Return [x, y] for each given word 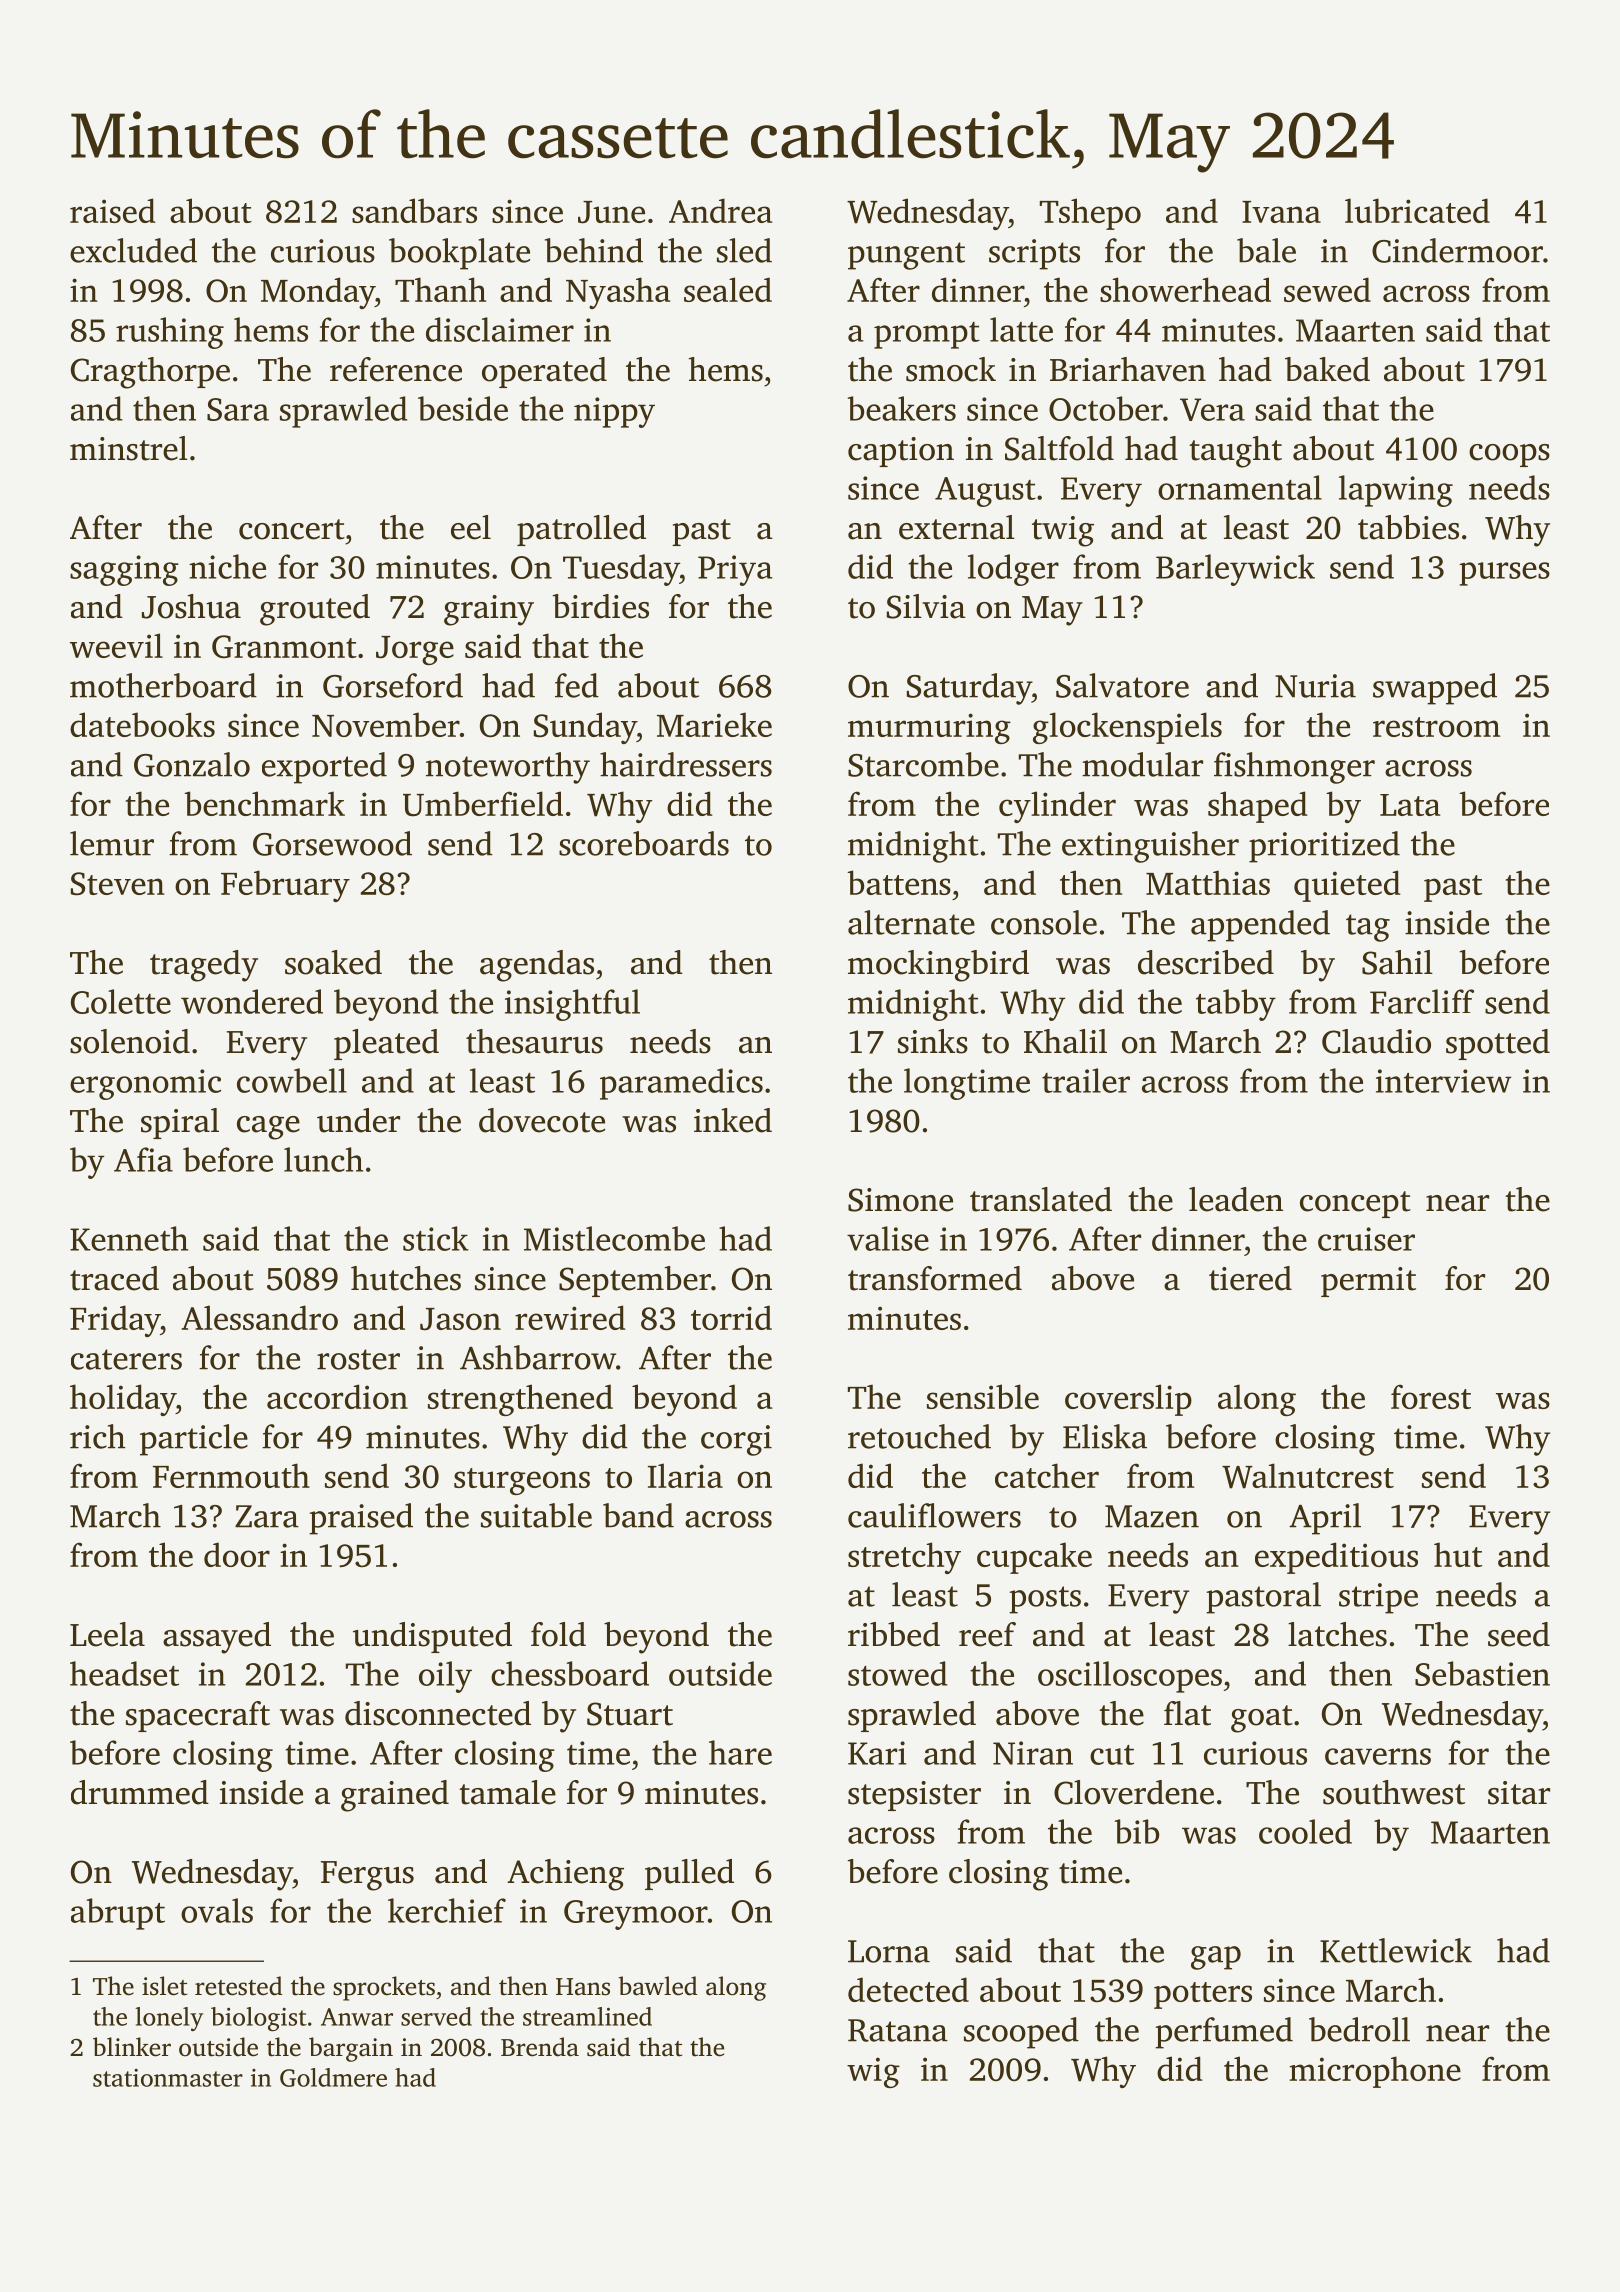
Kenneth [129, 1238]
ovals [217, 1910]
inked [733, 1120]
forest [1431, 1396]
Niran [1033, 1753]
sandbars [414, 210]
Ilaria [685, 1475]
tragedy [204, 966]
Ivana [1281, 212]
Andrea [720, 210]
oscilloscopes [1130, 1677]
